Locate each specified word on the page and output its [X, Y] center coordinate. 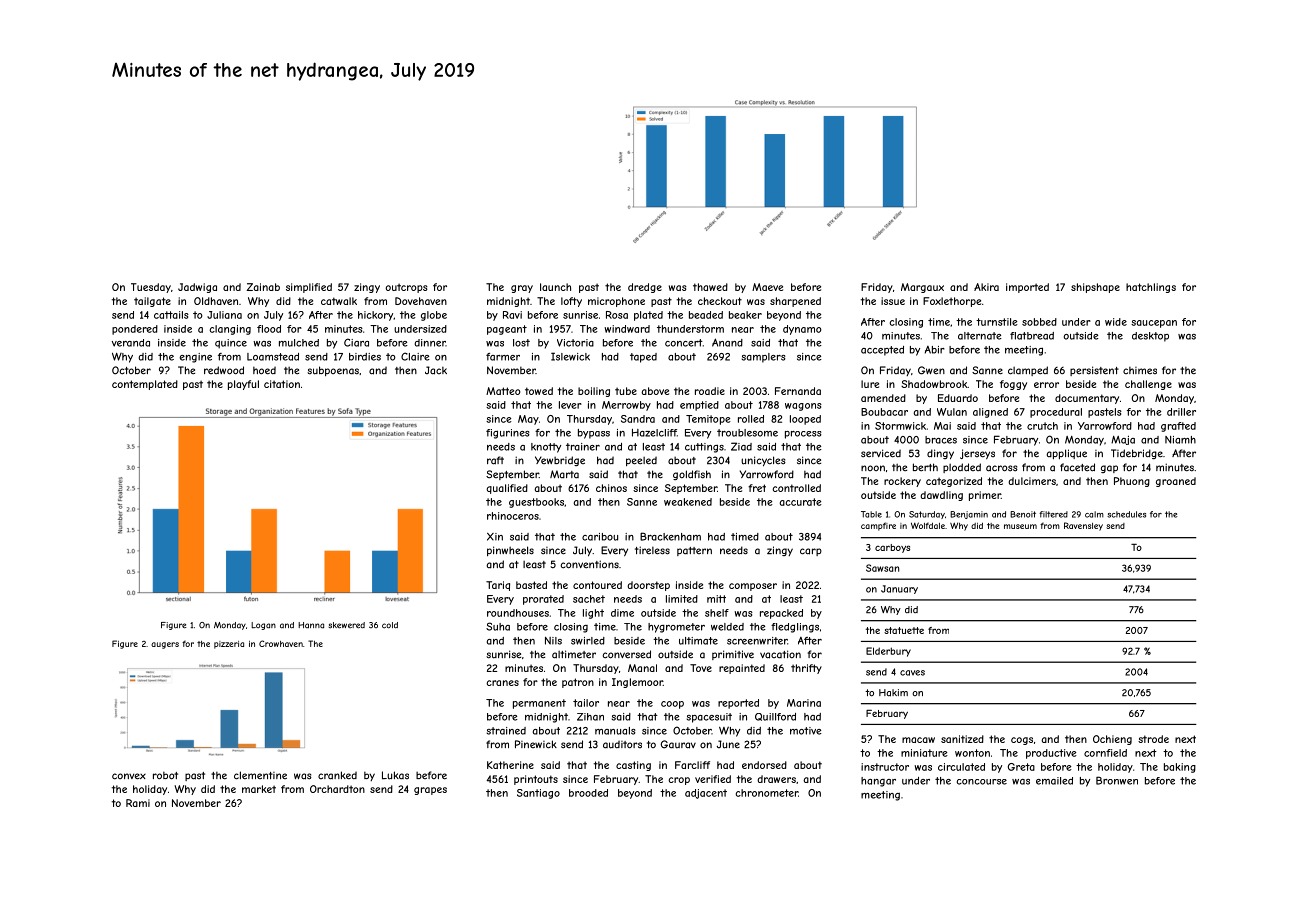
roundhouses [518, 613]
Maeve [767, 287]
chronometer [766, 793]
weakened [688, 502]
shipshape [1095, 288]
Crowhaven [281, 643]
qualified [507, 489]
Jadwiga [197, 288]
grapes [430, 791]
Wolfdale [928, 525]
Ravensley [1083, 526]
